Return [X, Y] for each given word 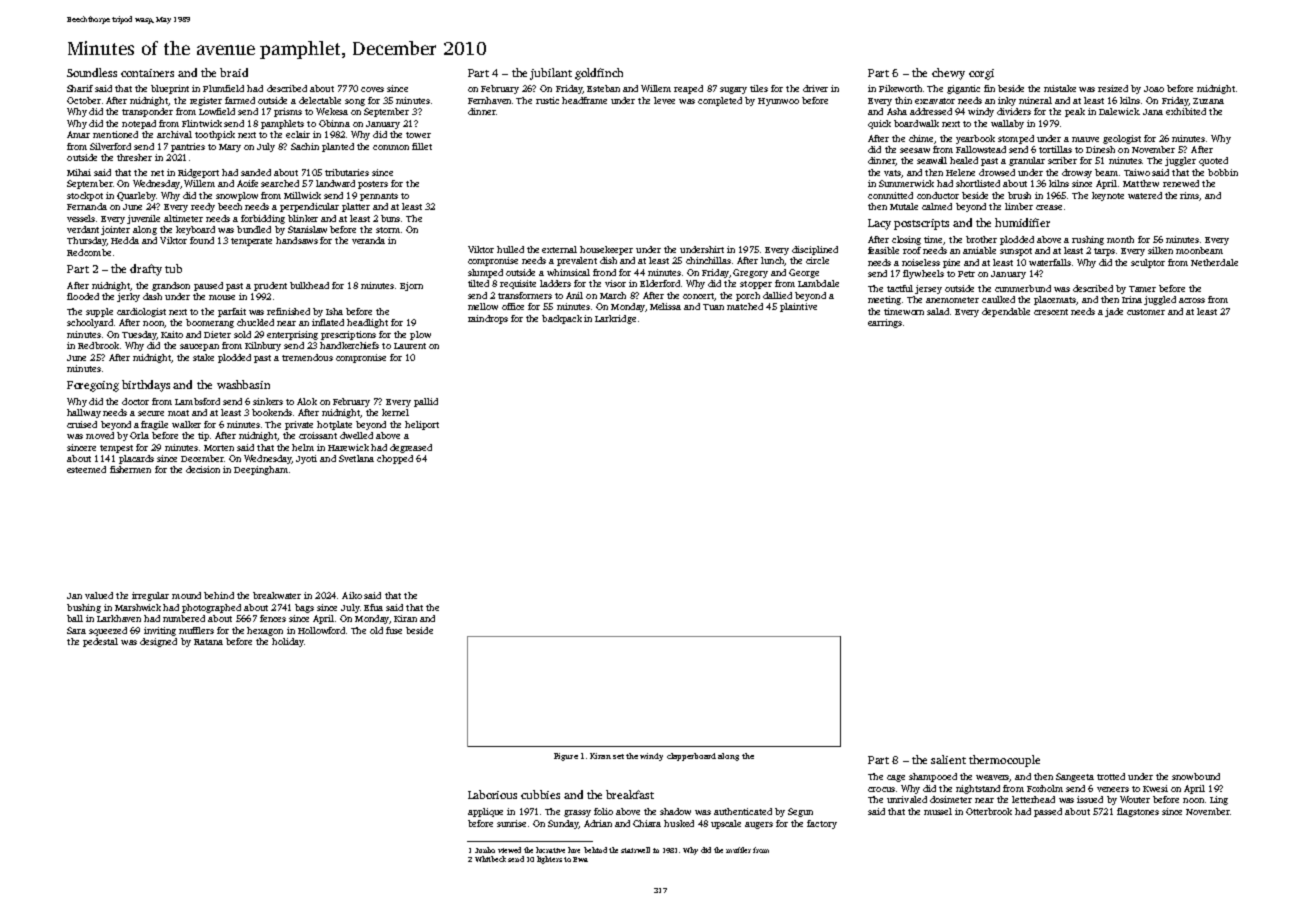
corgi [981, 74]
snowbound [1196, 776]
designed [158, 642]
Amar [78, 134]
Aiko [352, 595]
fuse [394, 630]
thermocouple [1004, 761]
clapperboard [691, 757]
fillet [422, 146]
